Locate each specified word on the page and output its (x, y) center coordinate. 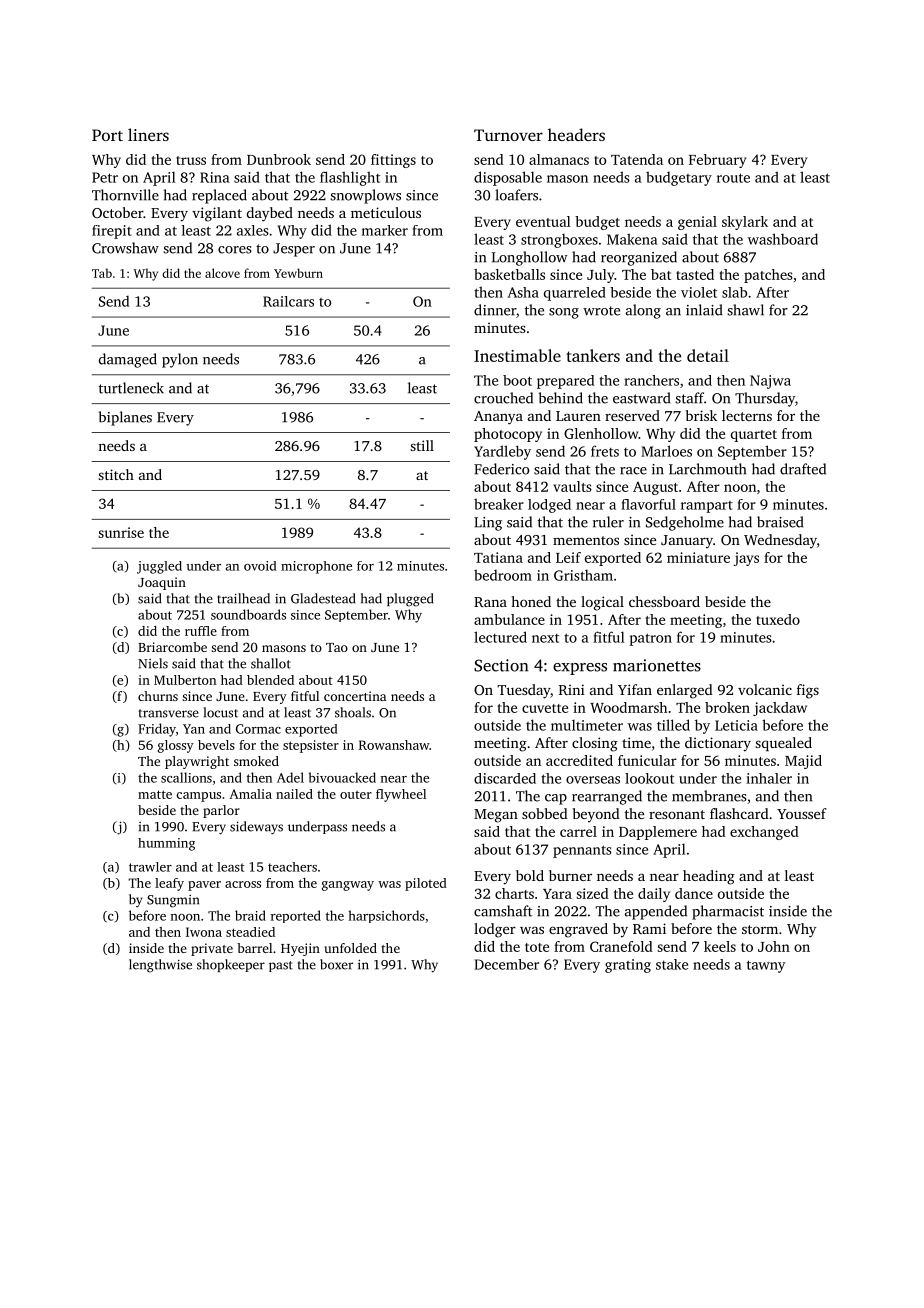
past (281, 966)
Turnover (508, 135)
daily (654, 895)
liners (148, 134)
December (506, 964)
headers (576, 134)
